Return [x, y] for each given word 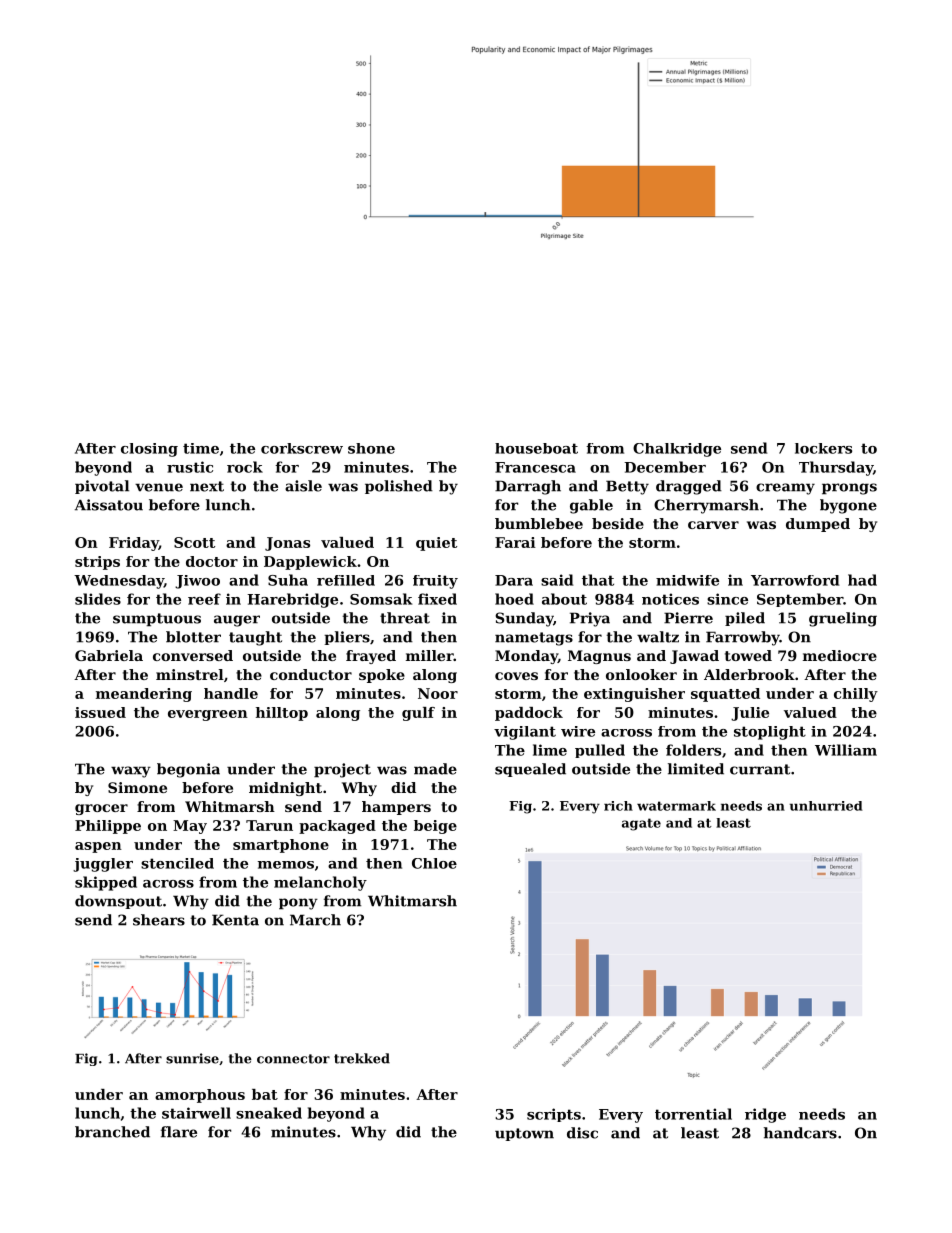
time [201, 448]
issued [100, 712]
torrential [693, 1114]
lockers [823, 448]
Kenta [235, 920]
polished [399, 487]
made [435, 769]
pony [298, 904]
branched [112, 1132]
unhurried [826, 806]
